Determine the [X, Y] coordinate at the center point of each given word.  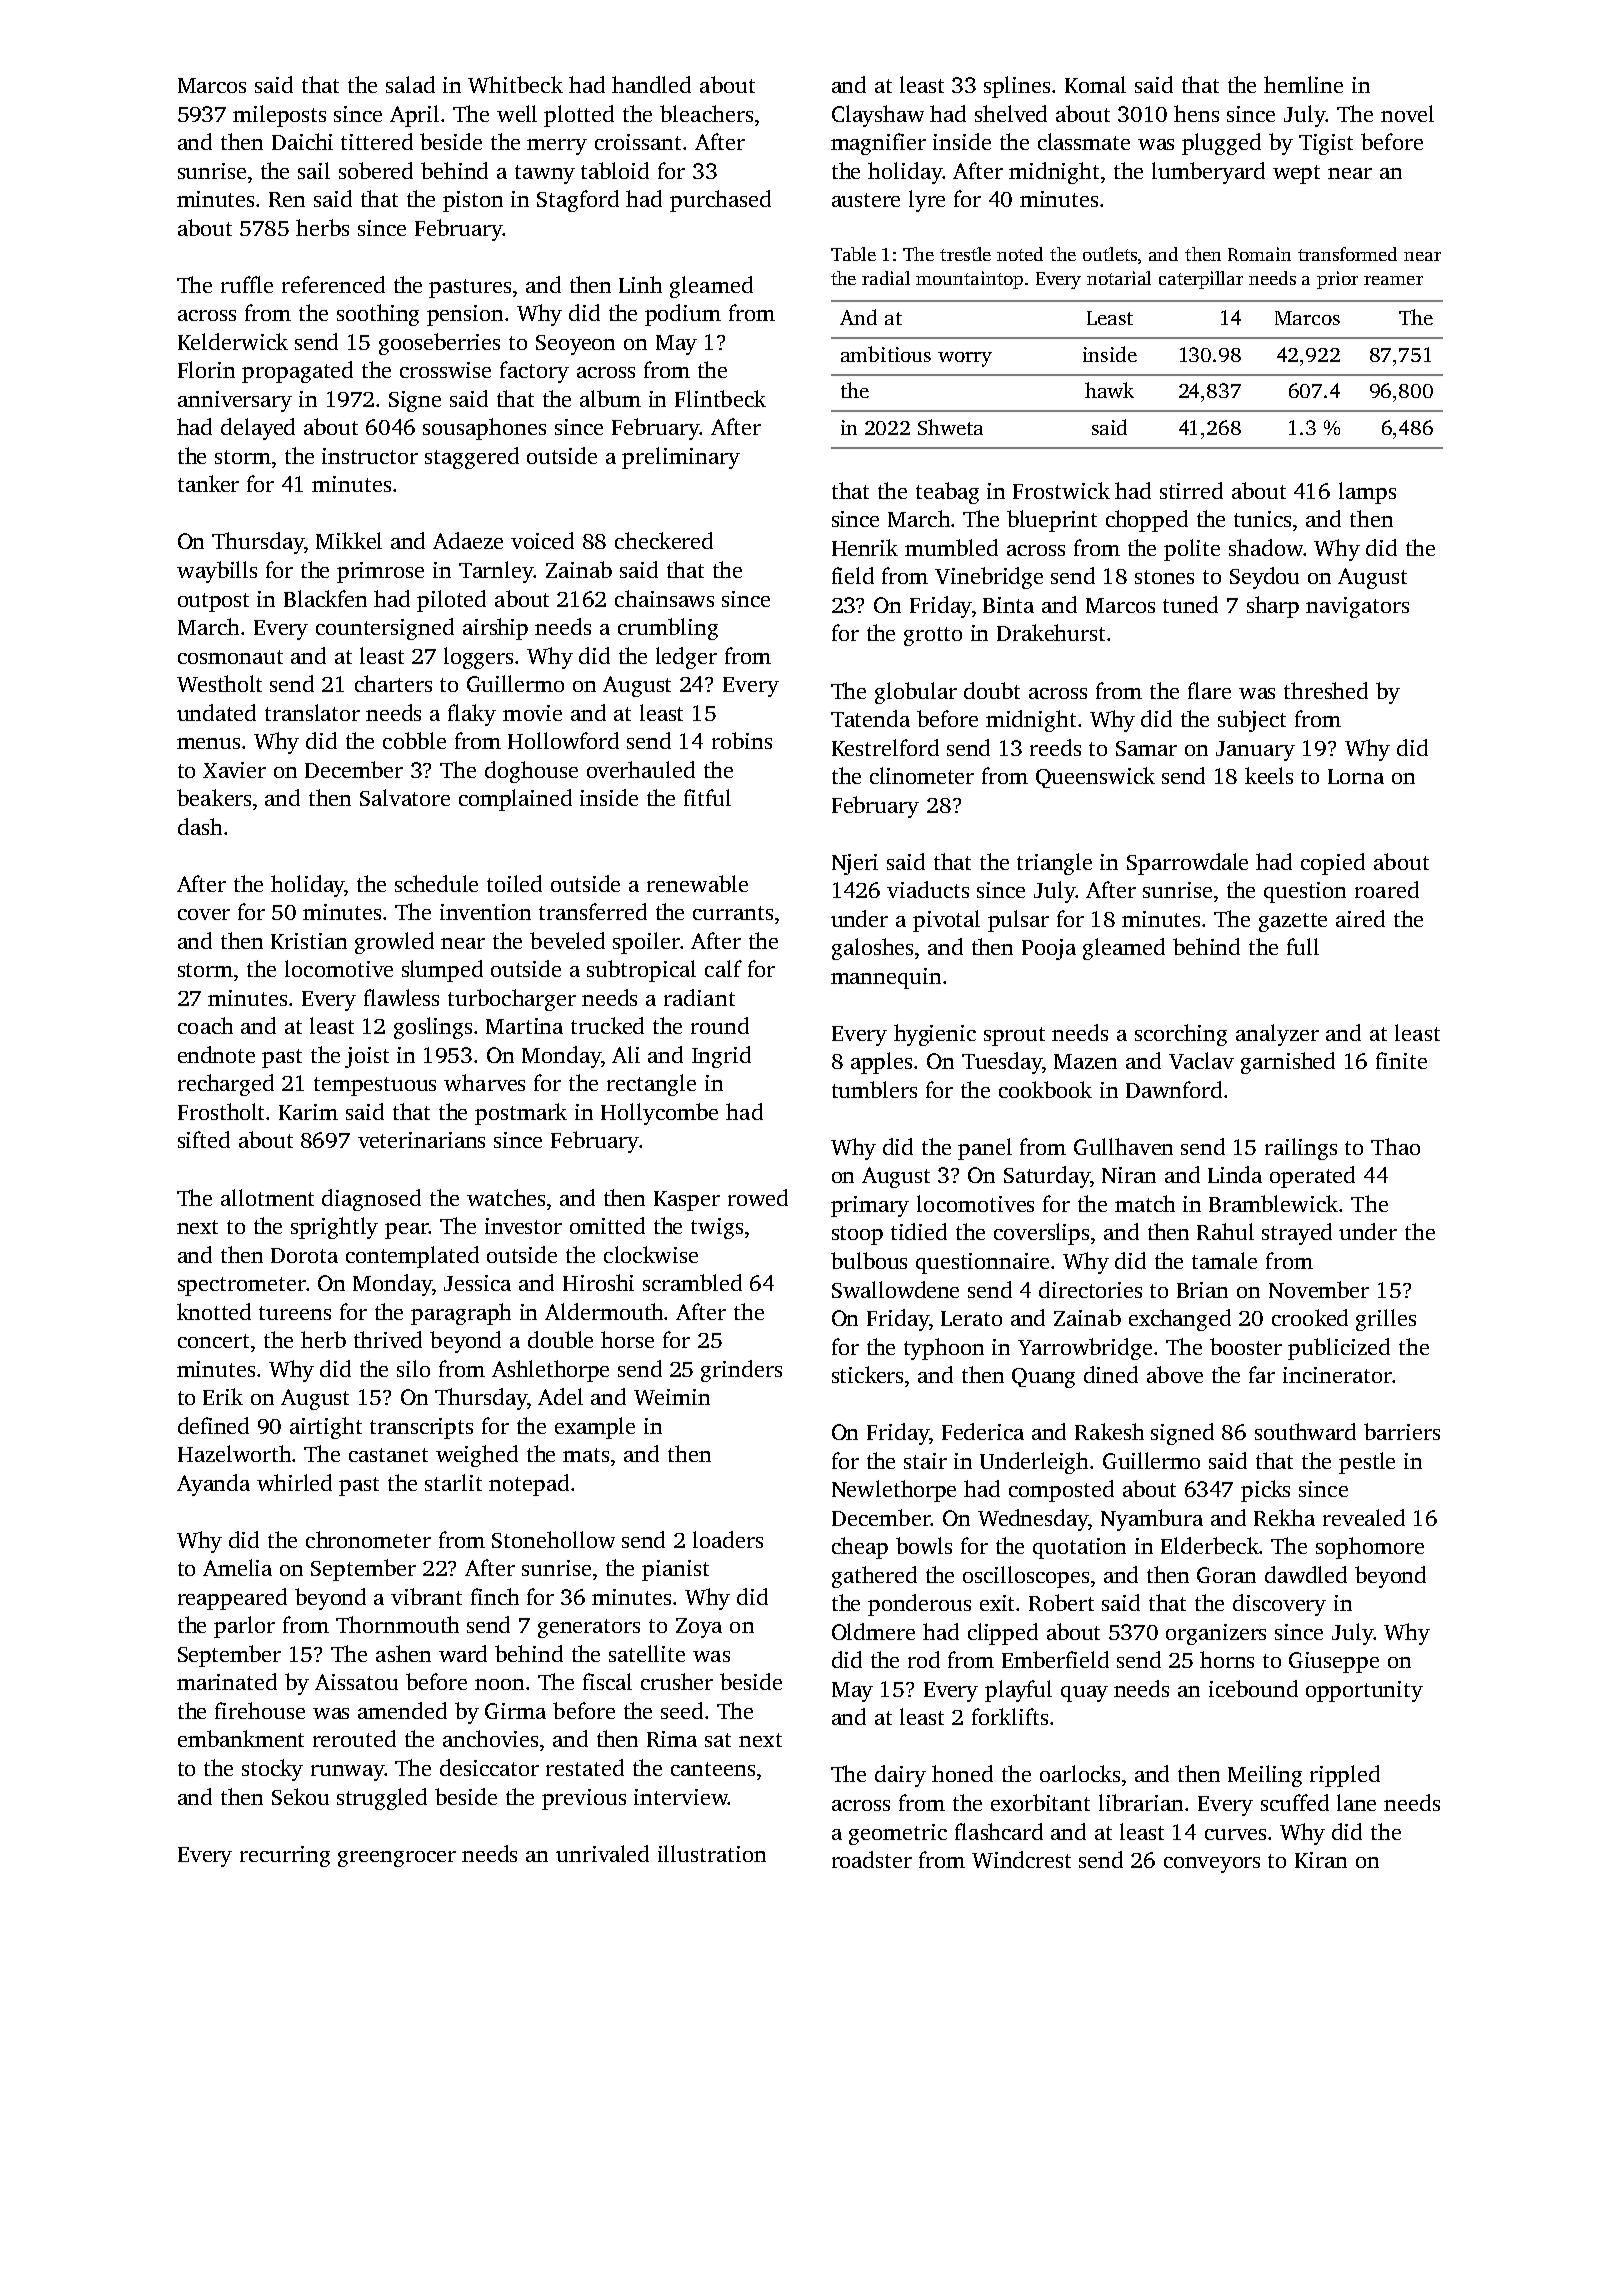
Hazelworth [234, 1453]
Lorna [1356, 776]
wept [1296, 174]
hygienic [935, 1035]
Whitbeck [515, 84]
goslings [433, 1028]
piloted [451, 601]
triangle [1054, 864]
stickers [867, 1374]
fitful [707, 797]
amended [402, 1710]
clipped [1003, 1634]
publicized [1339, 1349]
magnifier [878, 144]
